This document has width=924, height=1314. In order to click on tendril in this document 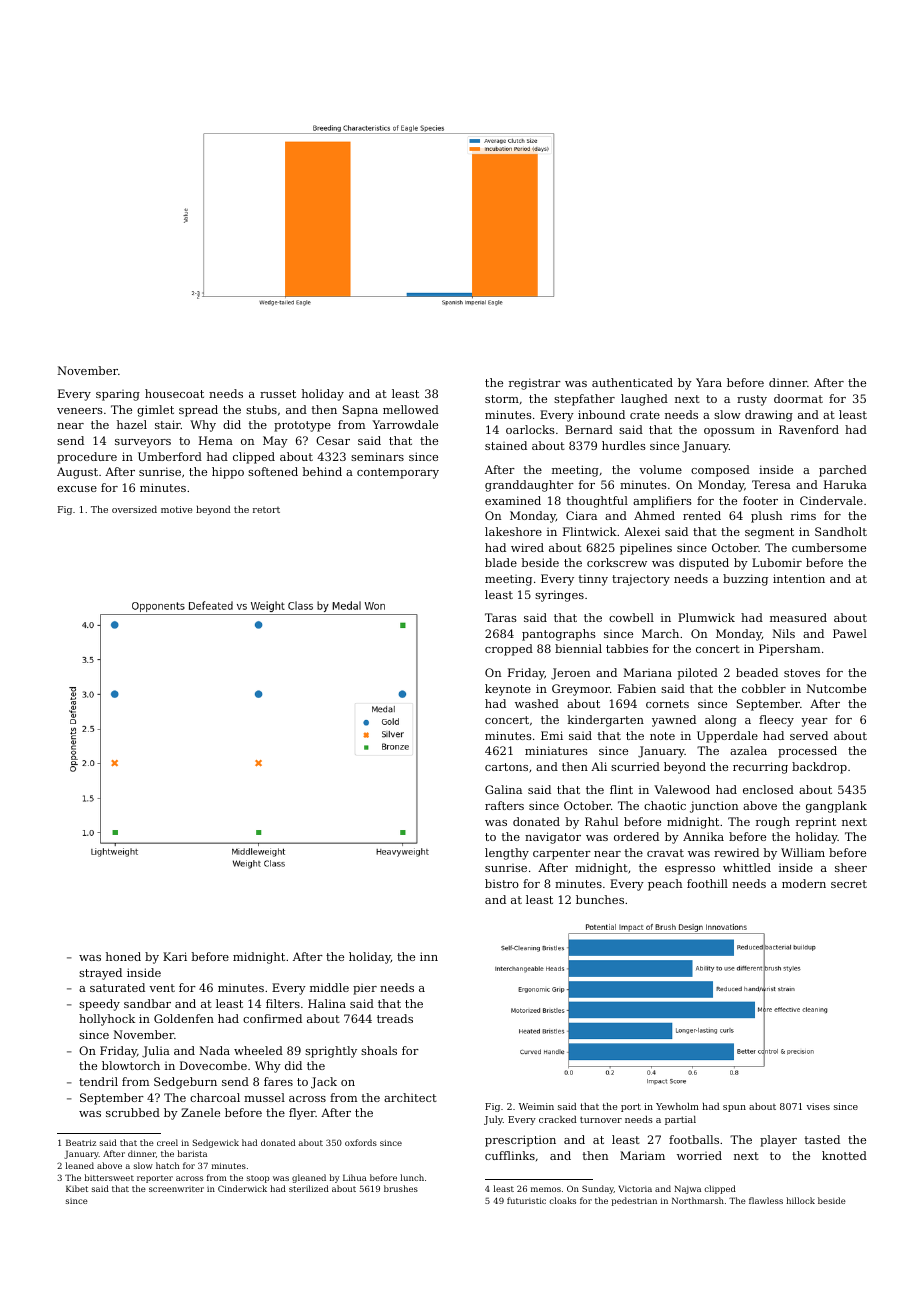, I will do `click(98, 1081)`.
